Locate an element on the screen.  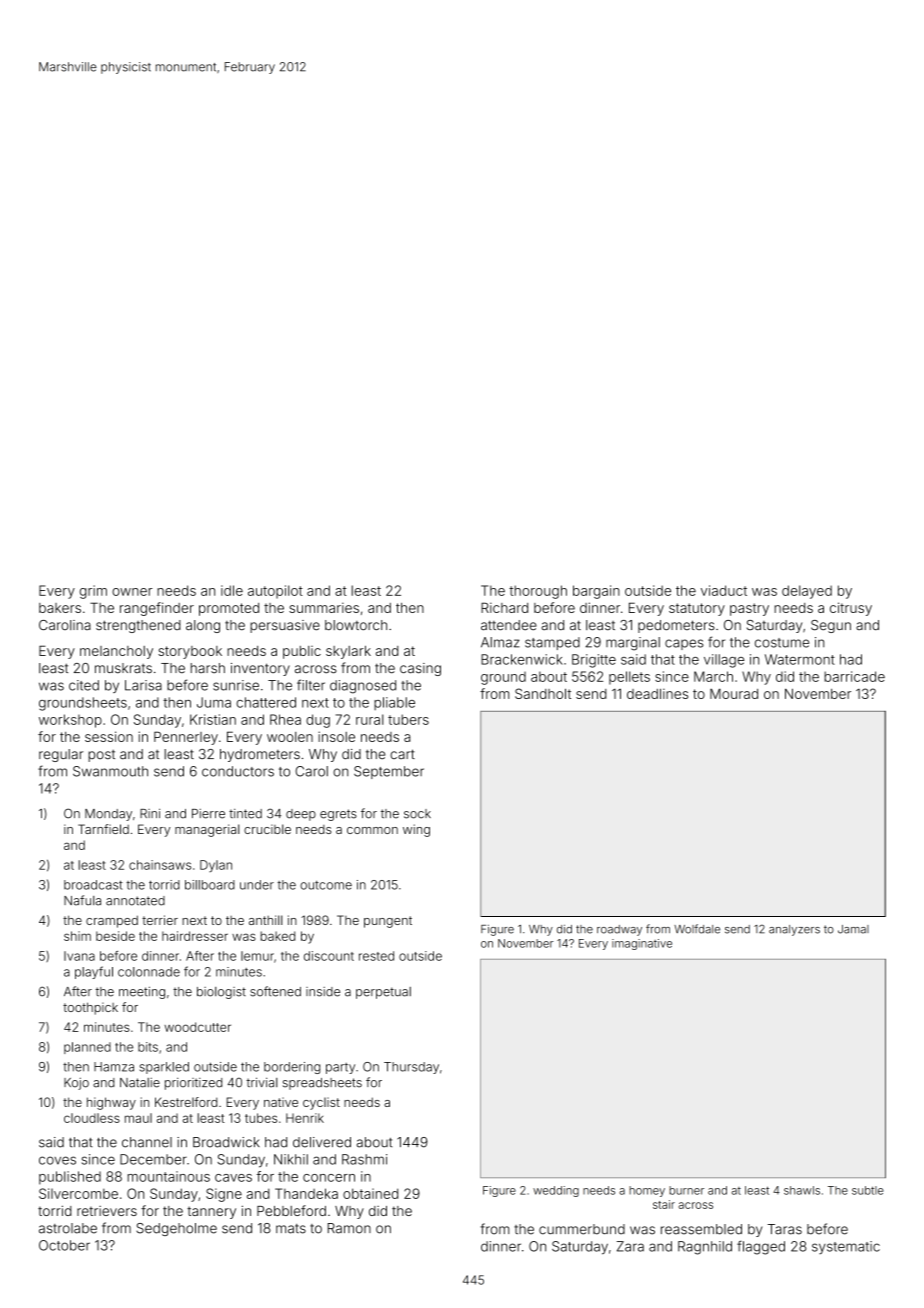
Thursday is located at coordinates (411, 1068).
